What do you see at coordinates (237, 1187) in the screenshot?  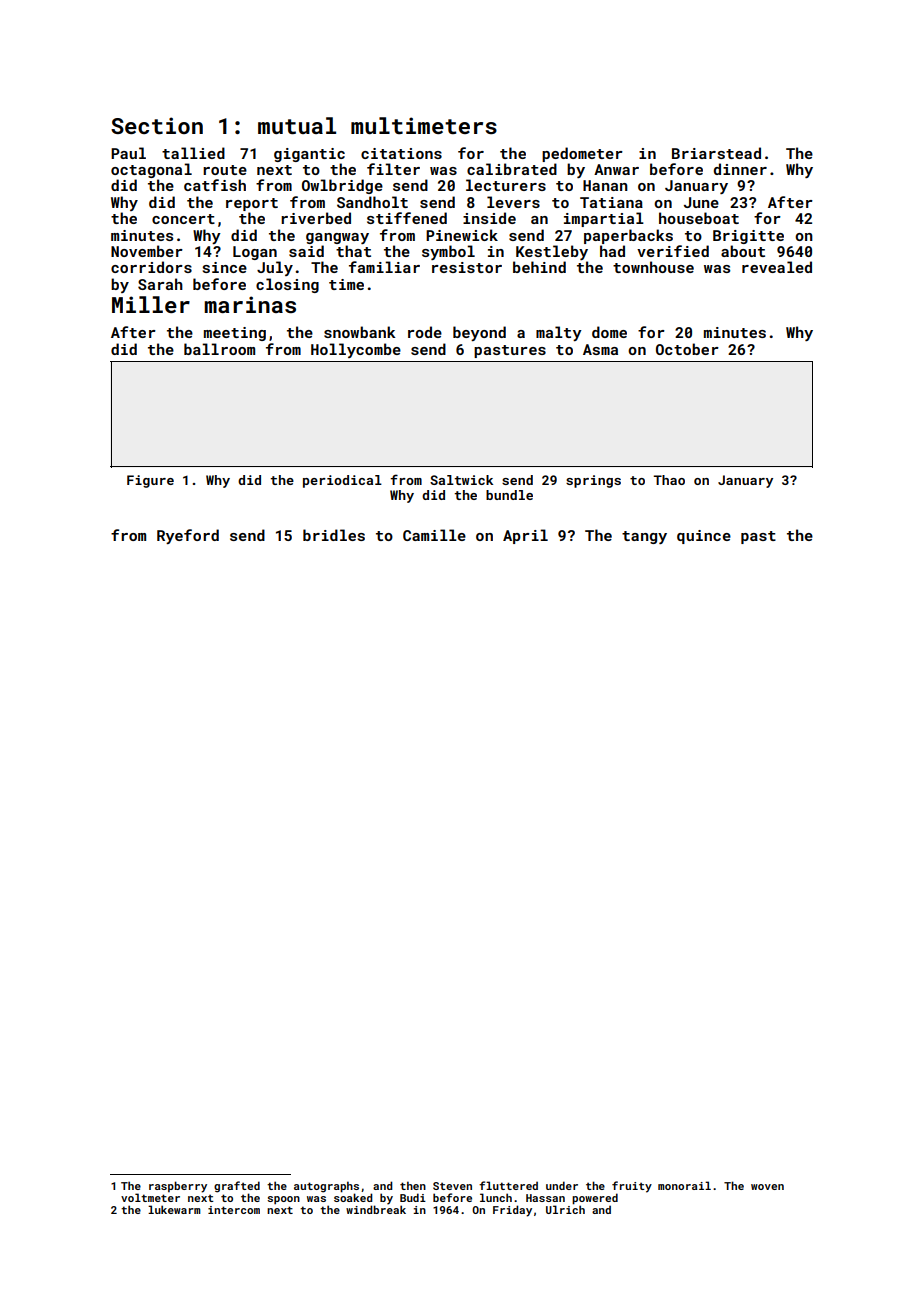 I see `grafted` at bounding box center [237, 1187].
